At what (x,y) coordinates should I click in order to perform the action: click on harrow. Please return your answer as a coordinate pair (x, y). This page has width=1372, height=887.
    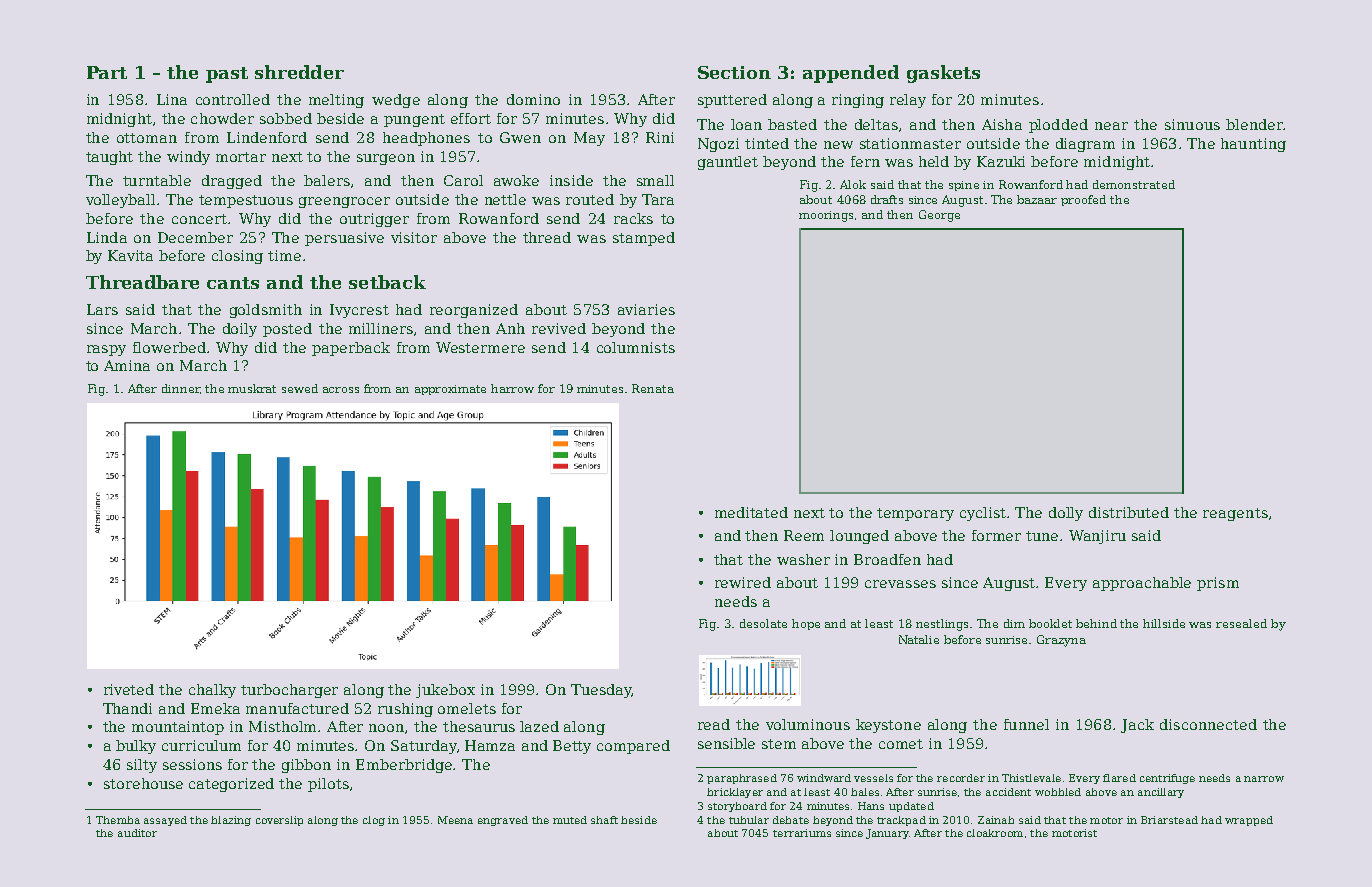
    Looking at the image, I should click on (512, 388).
